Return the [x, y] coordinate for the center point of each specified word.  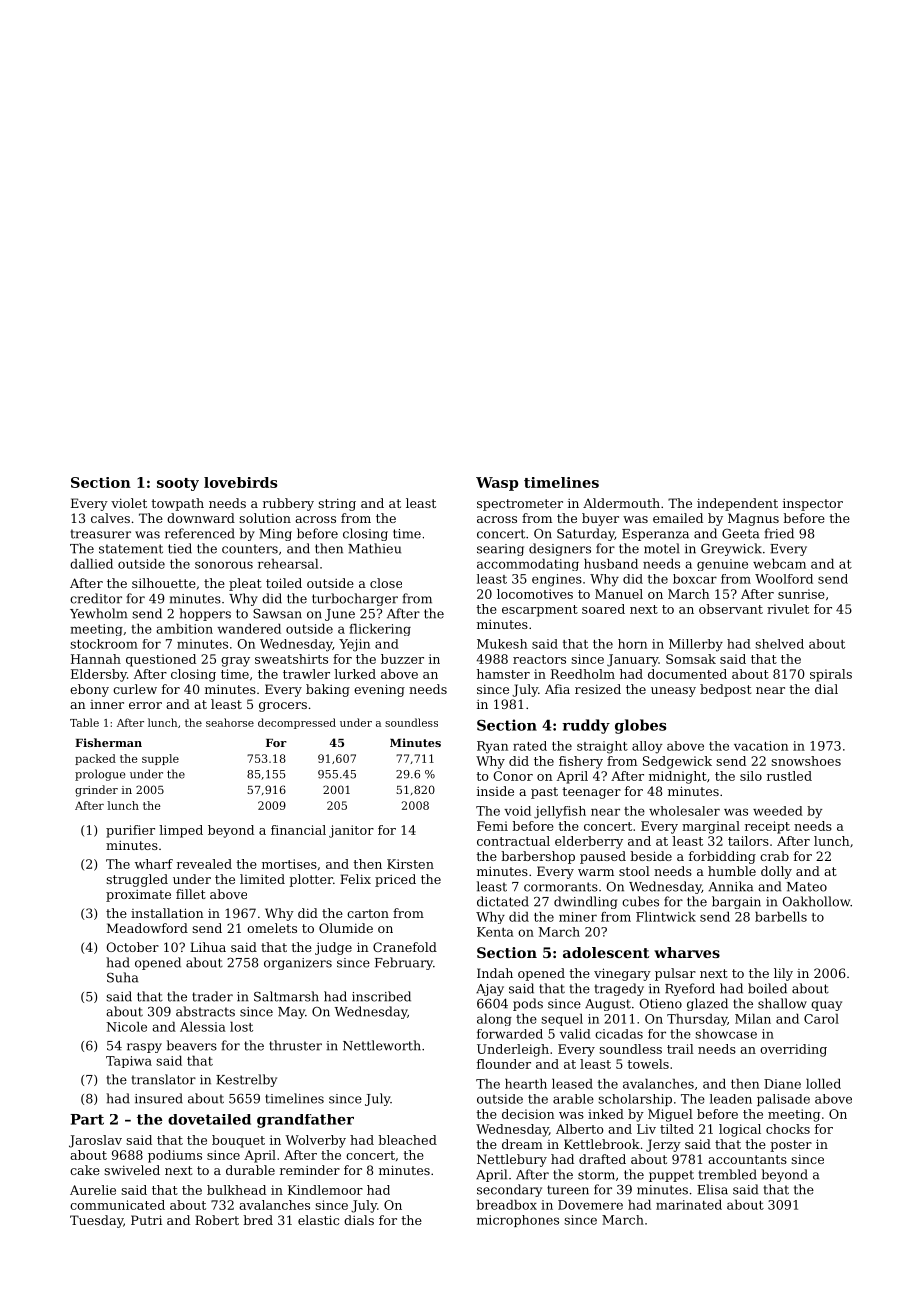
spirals [831, 675]
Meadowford [147, 928]
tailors [748, 841]
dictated [503, 901]
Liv [646, 1129]
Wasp [497, 484]
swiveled [132, 1170]
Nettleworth [382, 1045]
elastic [318, 1220]
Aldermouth [621, 503]
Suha [122, 977]
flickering [380, 630]
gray [235, 662]
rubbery [288, 504]
